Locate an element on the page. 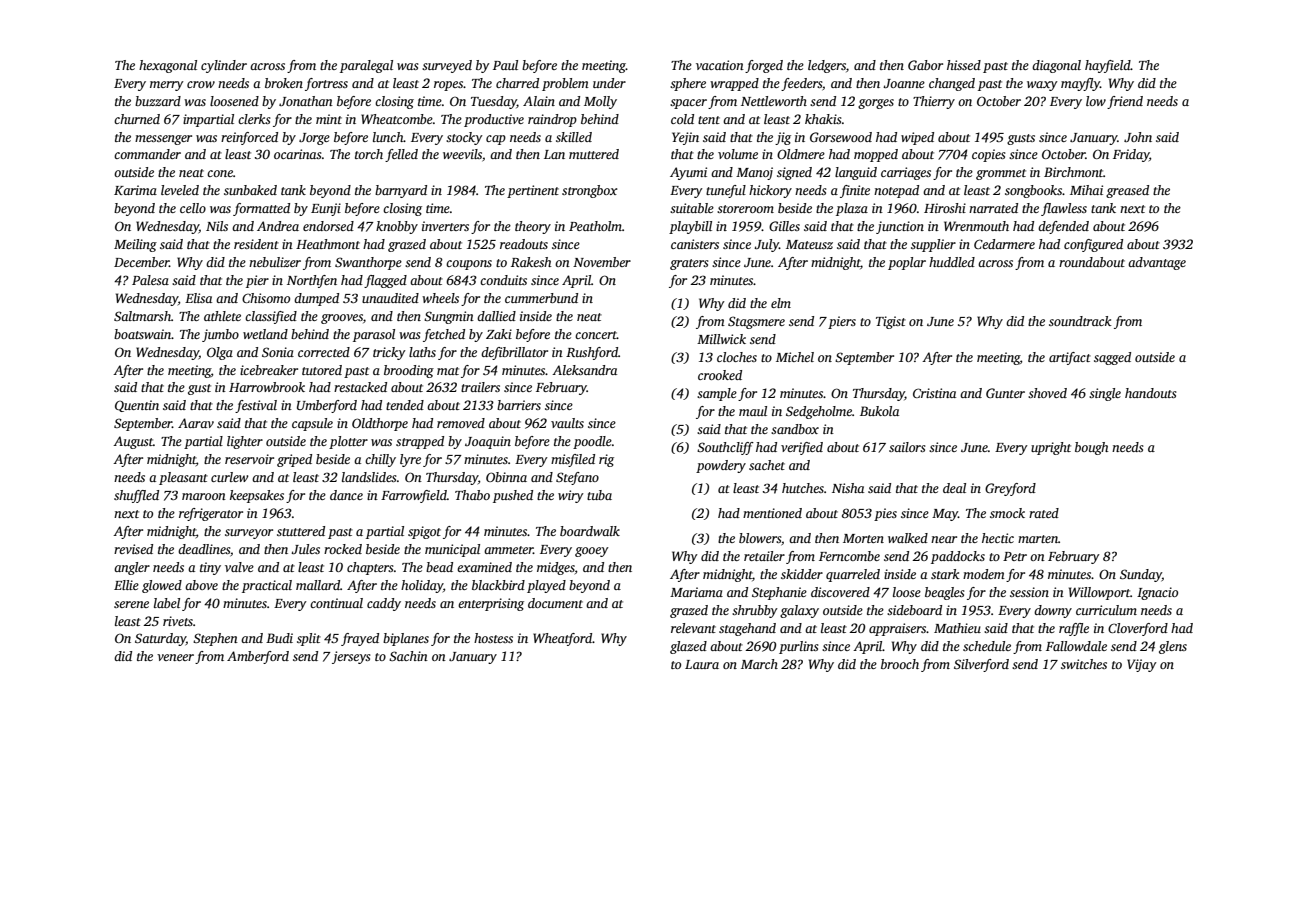 The width and height of the image is (1308, 924). vacation is located at coordinates (720, 65).
